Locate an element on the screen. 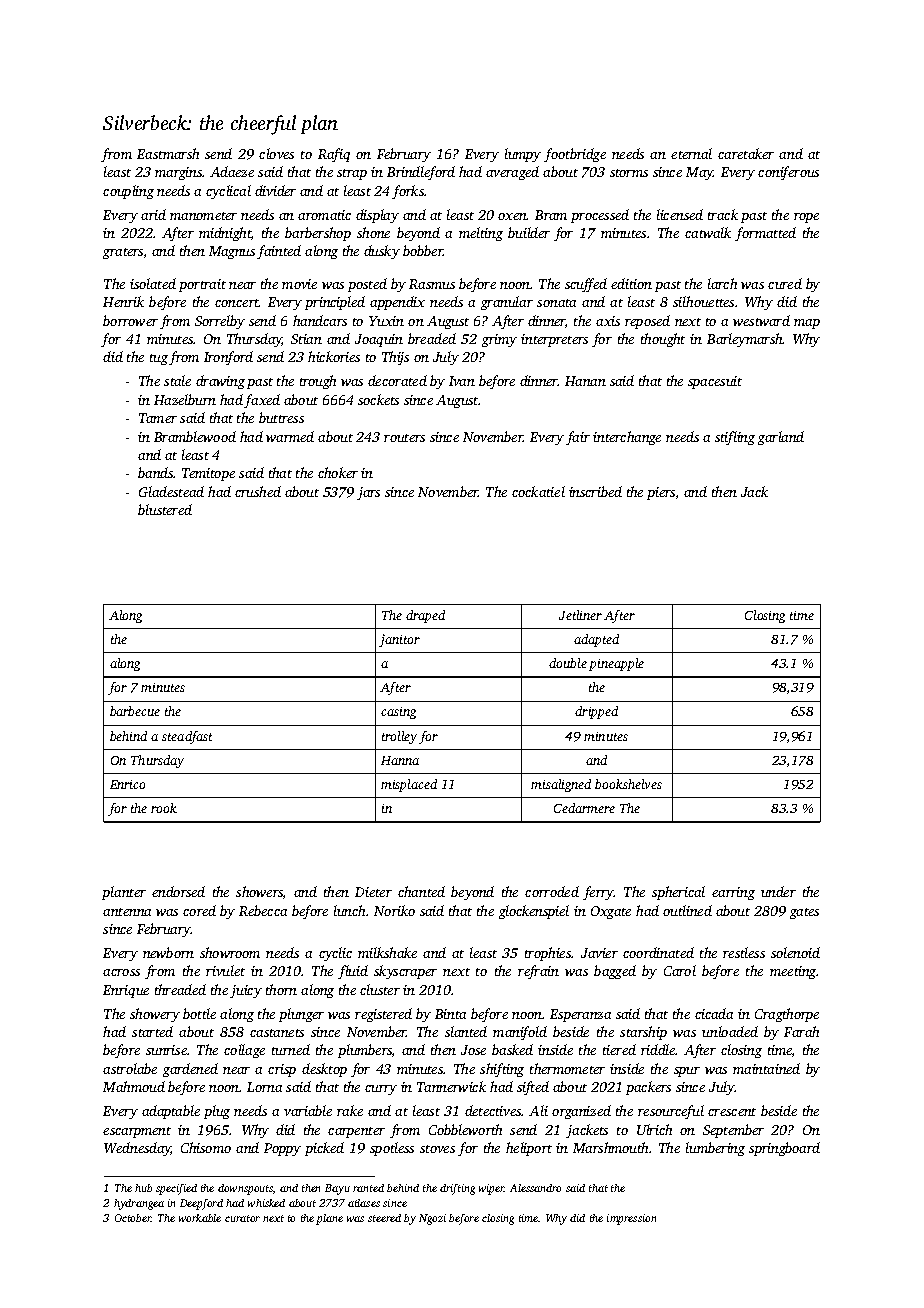 The width and height of the screenshot is (924, 1308). caretaker is located at coordinates (746, 153).
